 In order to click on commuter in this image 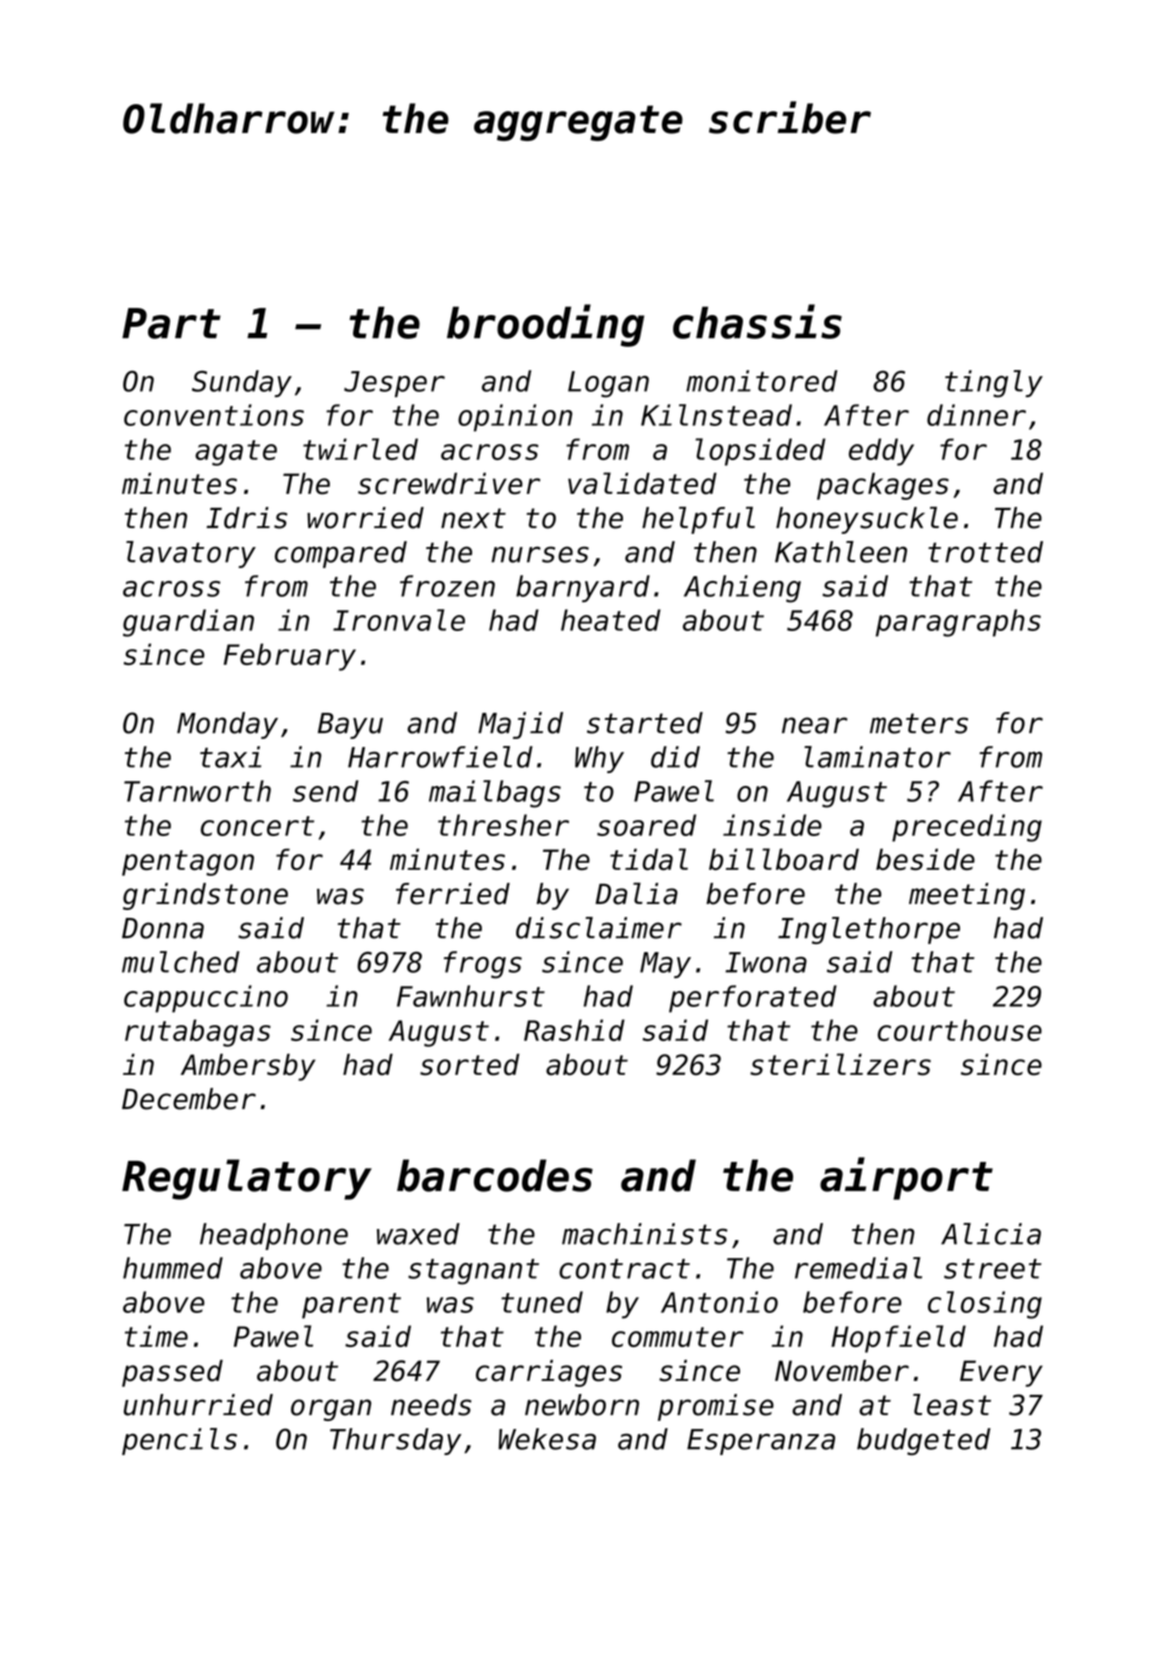, I will do `click(678, 1337)`.
